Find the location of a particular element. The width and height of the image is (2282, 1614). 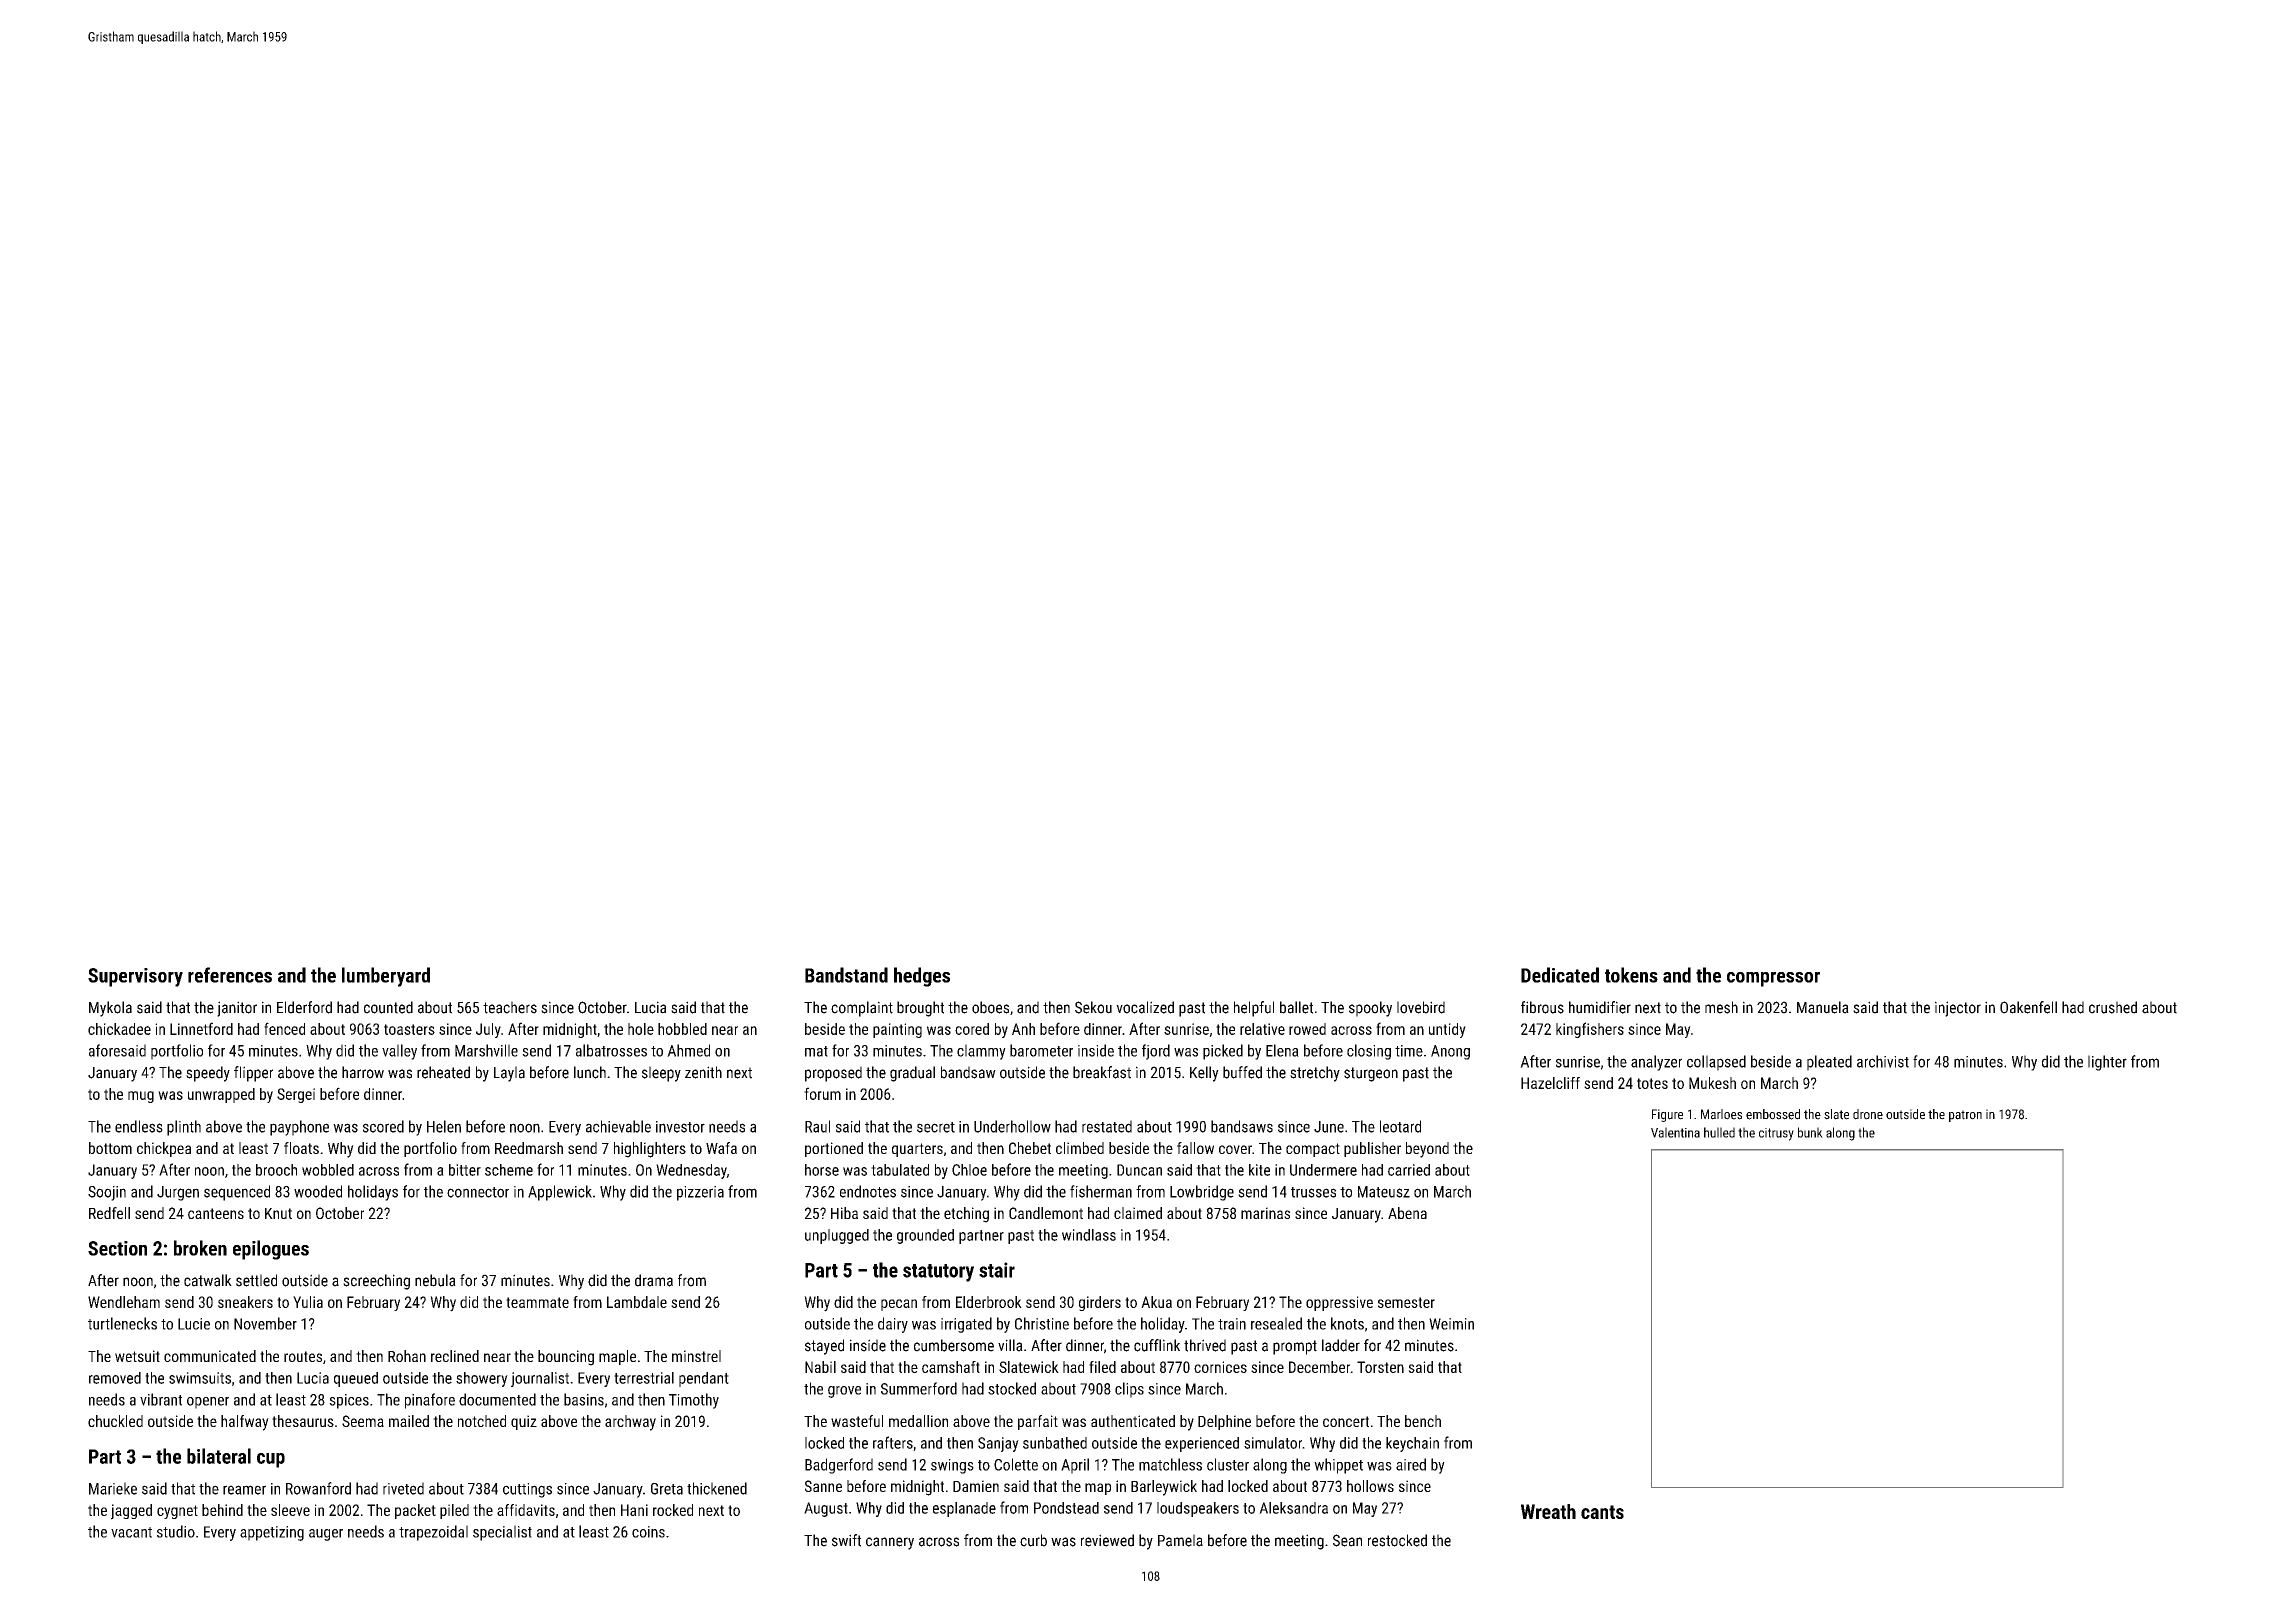

Weimin is located at coordinates (1451, 1324).
